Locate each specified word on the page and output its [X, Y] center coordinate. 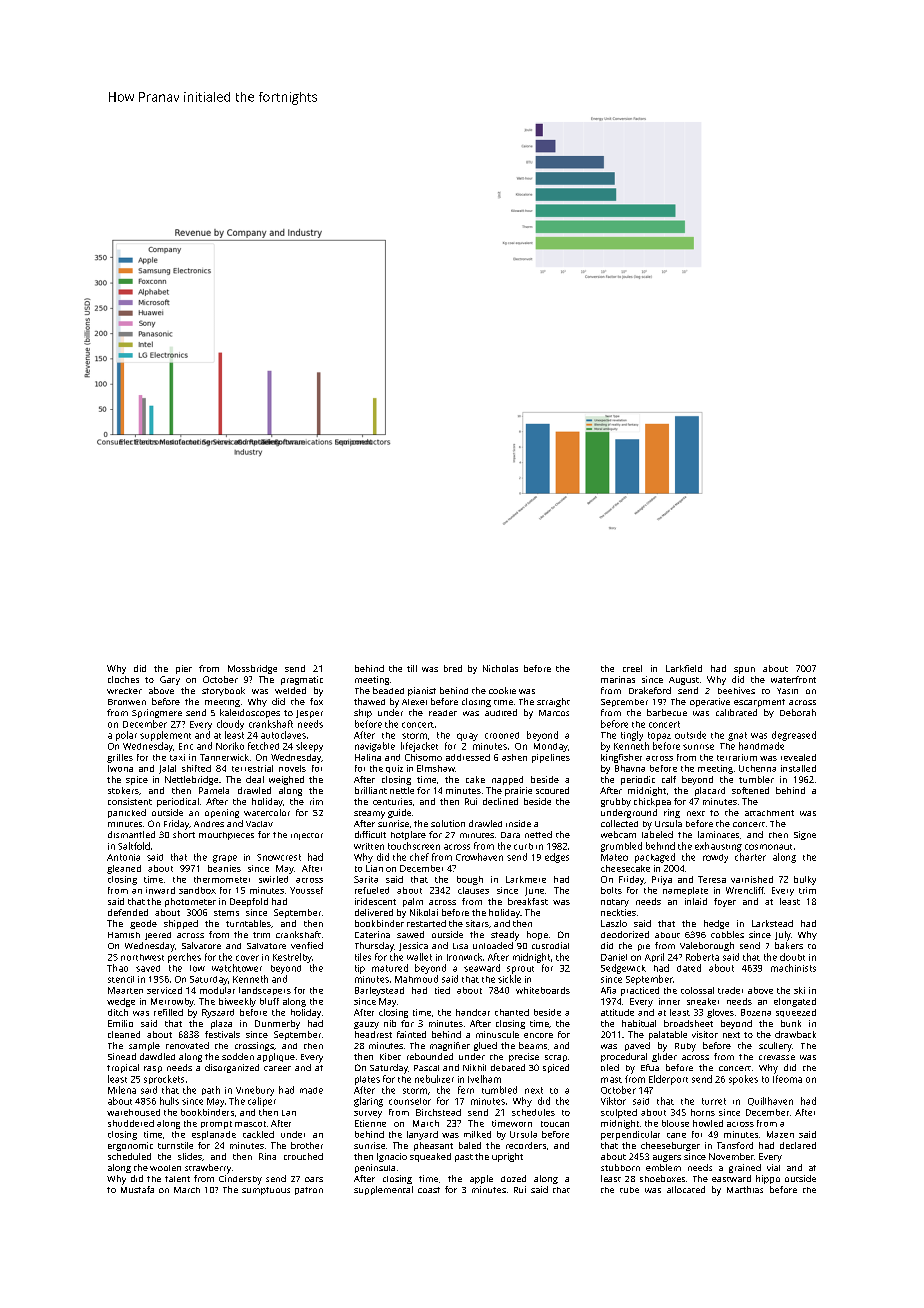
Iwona [120, 768]
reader [443, 713]
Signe [805, 835]
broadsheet [688, 1023]
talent [177, 1179]
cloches [123, 679]
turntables [248, 923]
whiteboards [543, 990]
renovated [187, 1045]
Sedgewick [623, 969]
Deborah [798, 712]
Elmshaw [436, 768]
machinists [793, 968]
